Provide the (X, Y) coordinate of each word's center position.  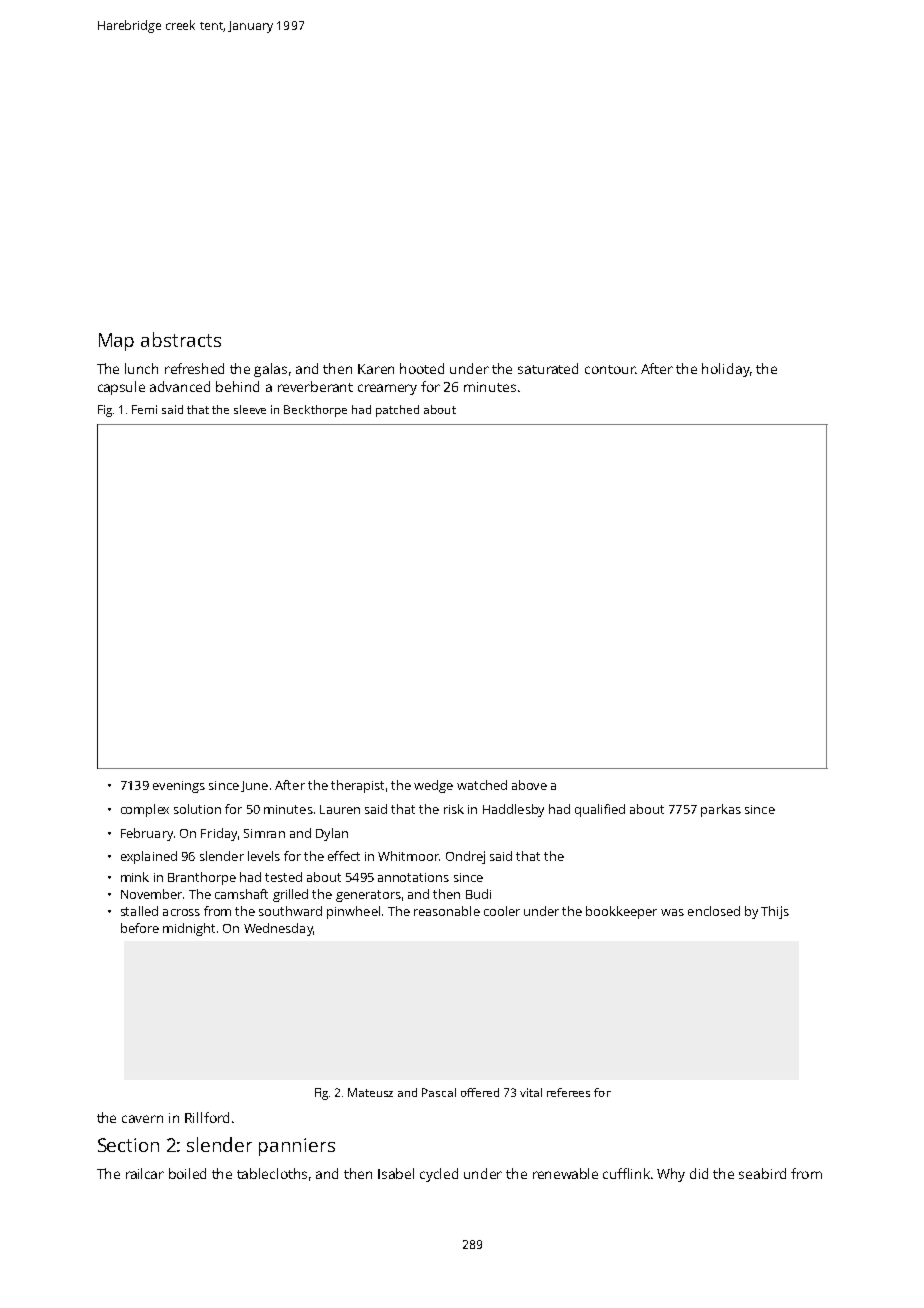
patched (397, 411)
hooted (422, 368)
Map (116, 342)
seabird (762, 1173)
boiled (187, 1173)
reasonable (447, 911)
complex (145, 810)
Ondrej (465, 857)
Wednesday (278, 929)
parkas (721, 810)
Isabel (396, 1173)
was (672, 912)
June (254, 786)
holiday (726, 370)
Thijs (775, 912)
